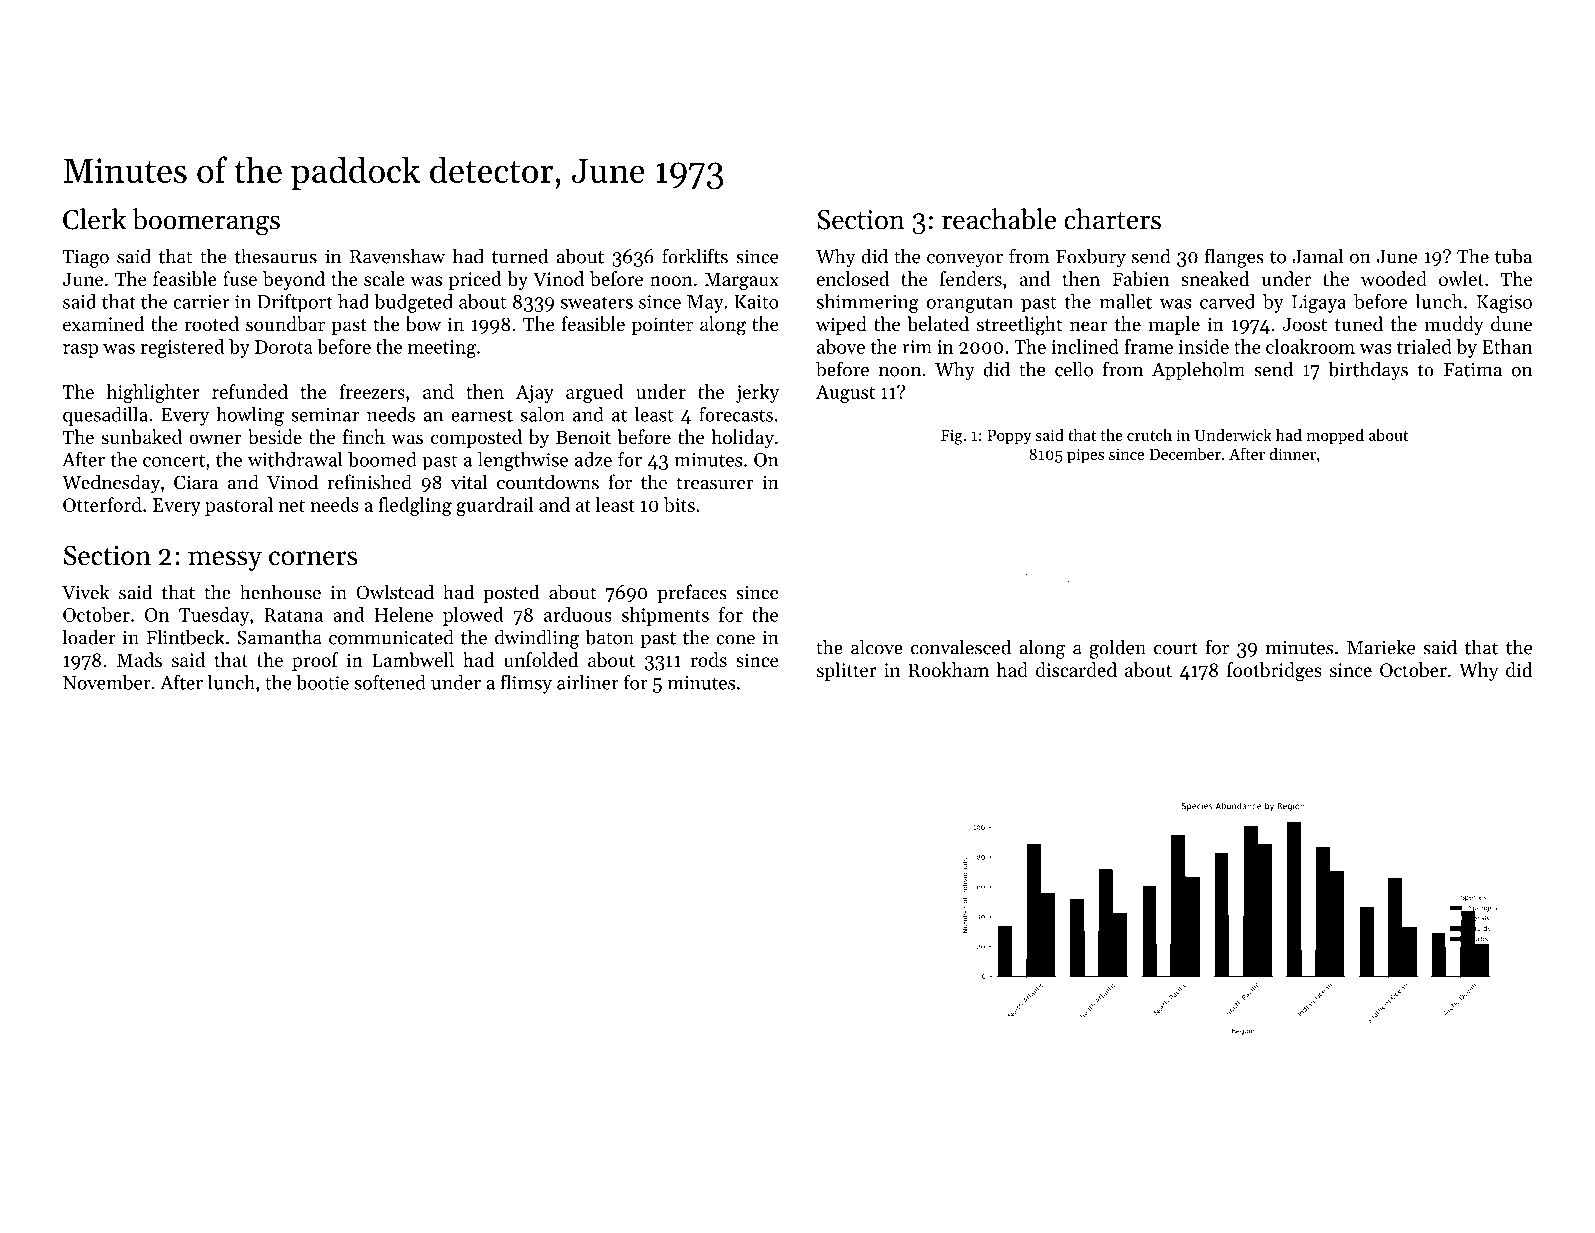 The width and height of the screenshot is (1595, 1233). I want to click on airliner, so click(588, 682).
